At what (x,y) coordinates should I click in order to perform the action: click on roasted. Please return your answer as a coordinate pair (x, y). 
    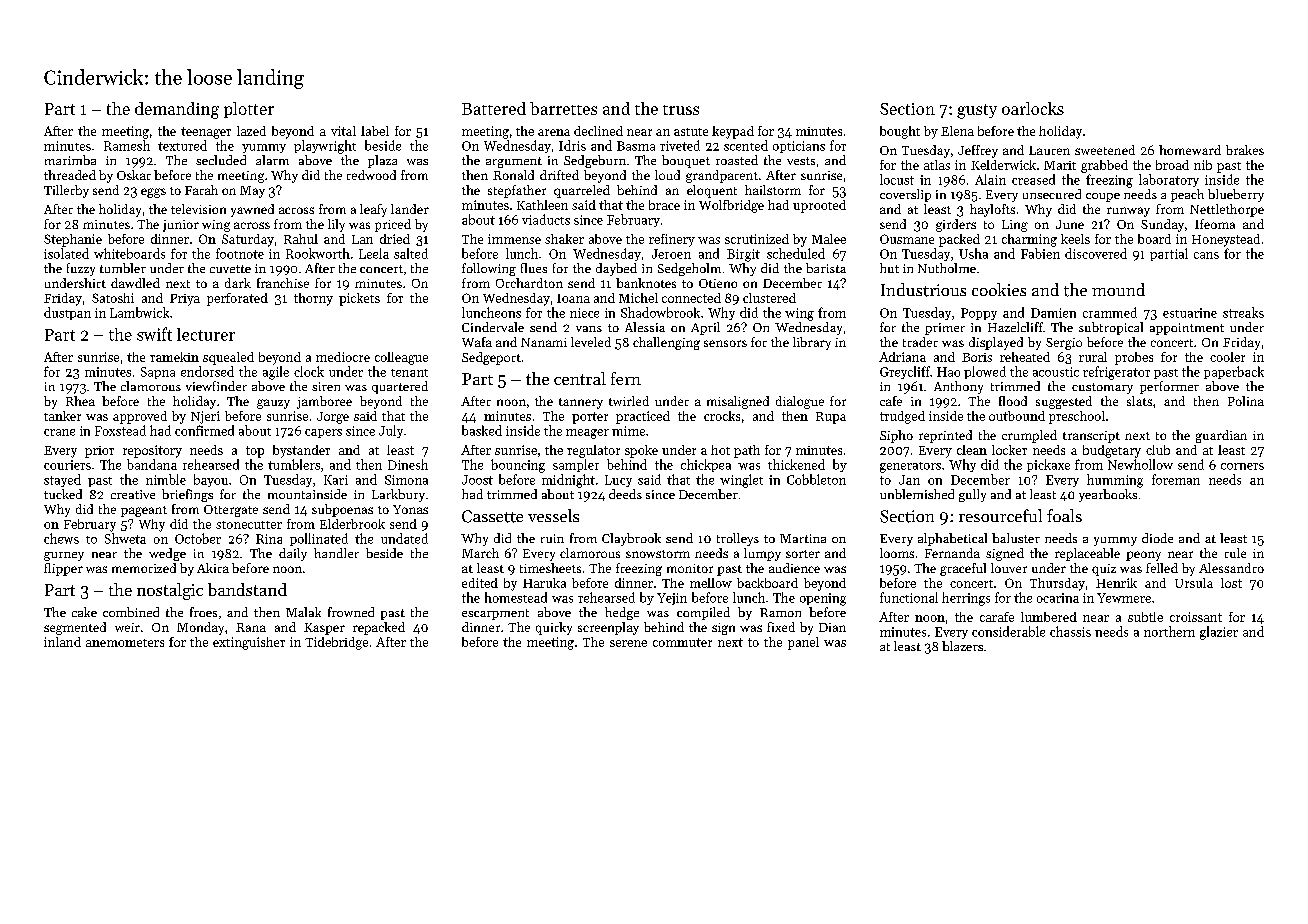
    Looking at the image, I should click on (737, 160).
